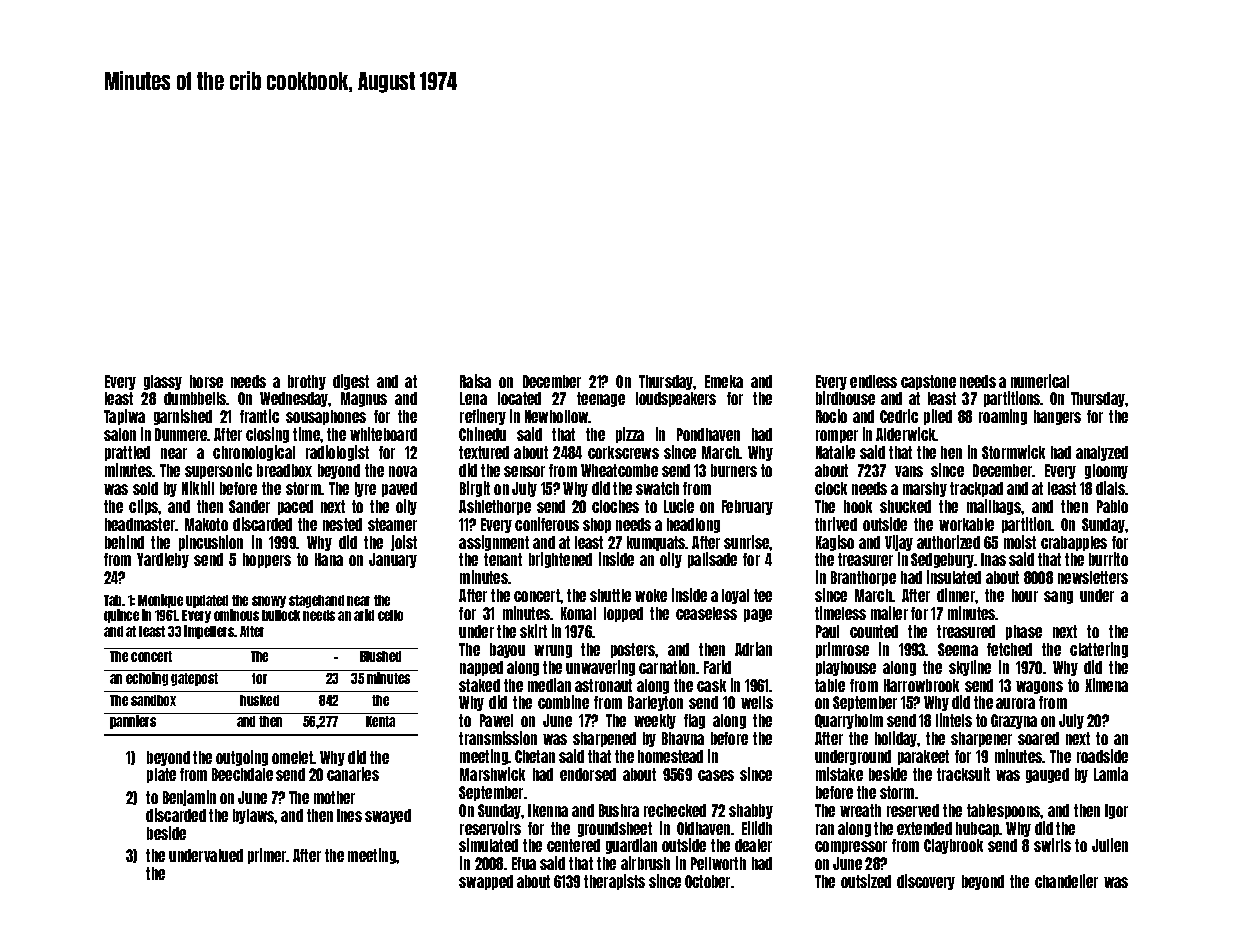  I want to click on swapped, so click(486, 882).
